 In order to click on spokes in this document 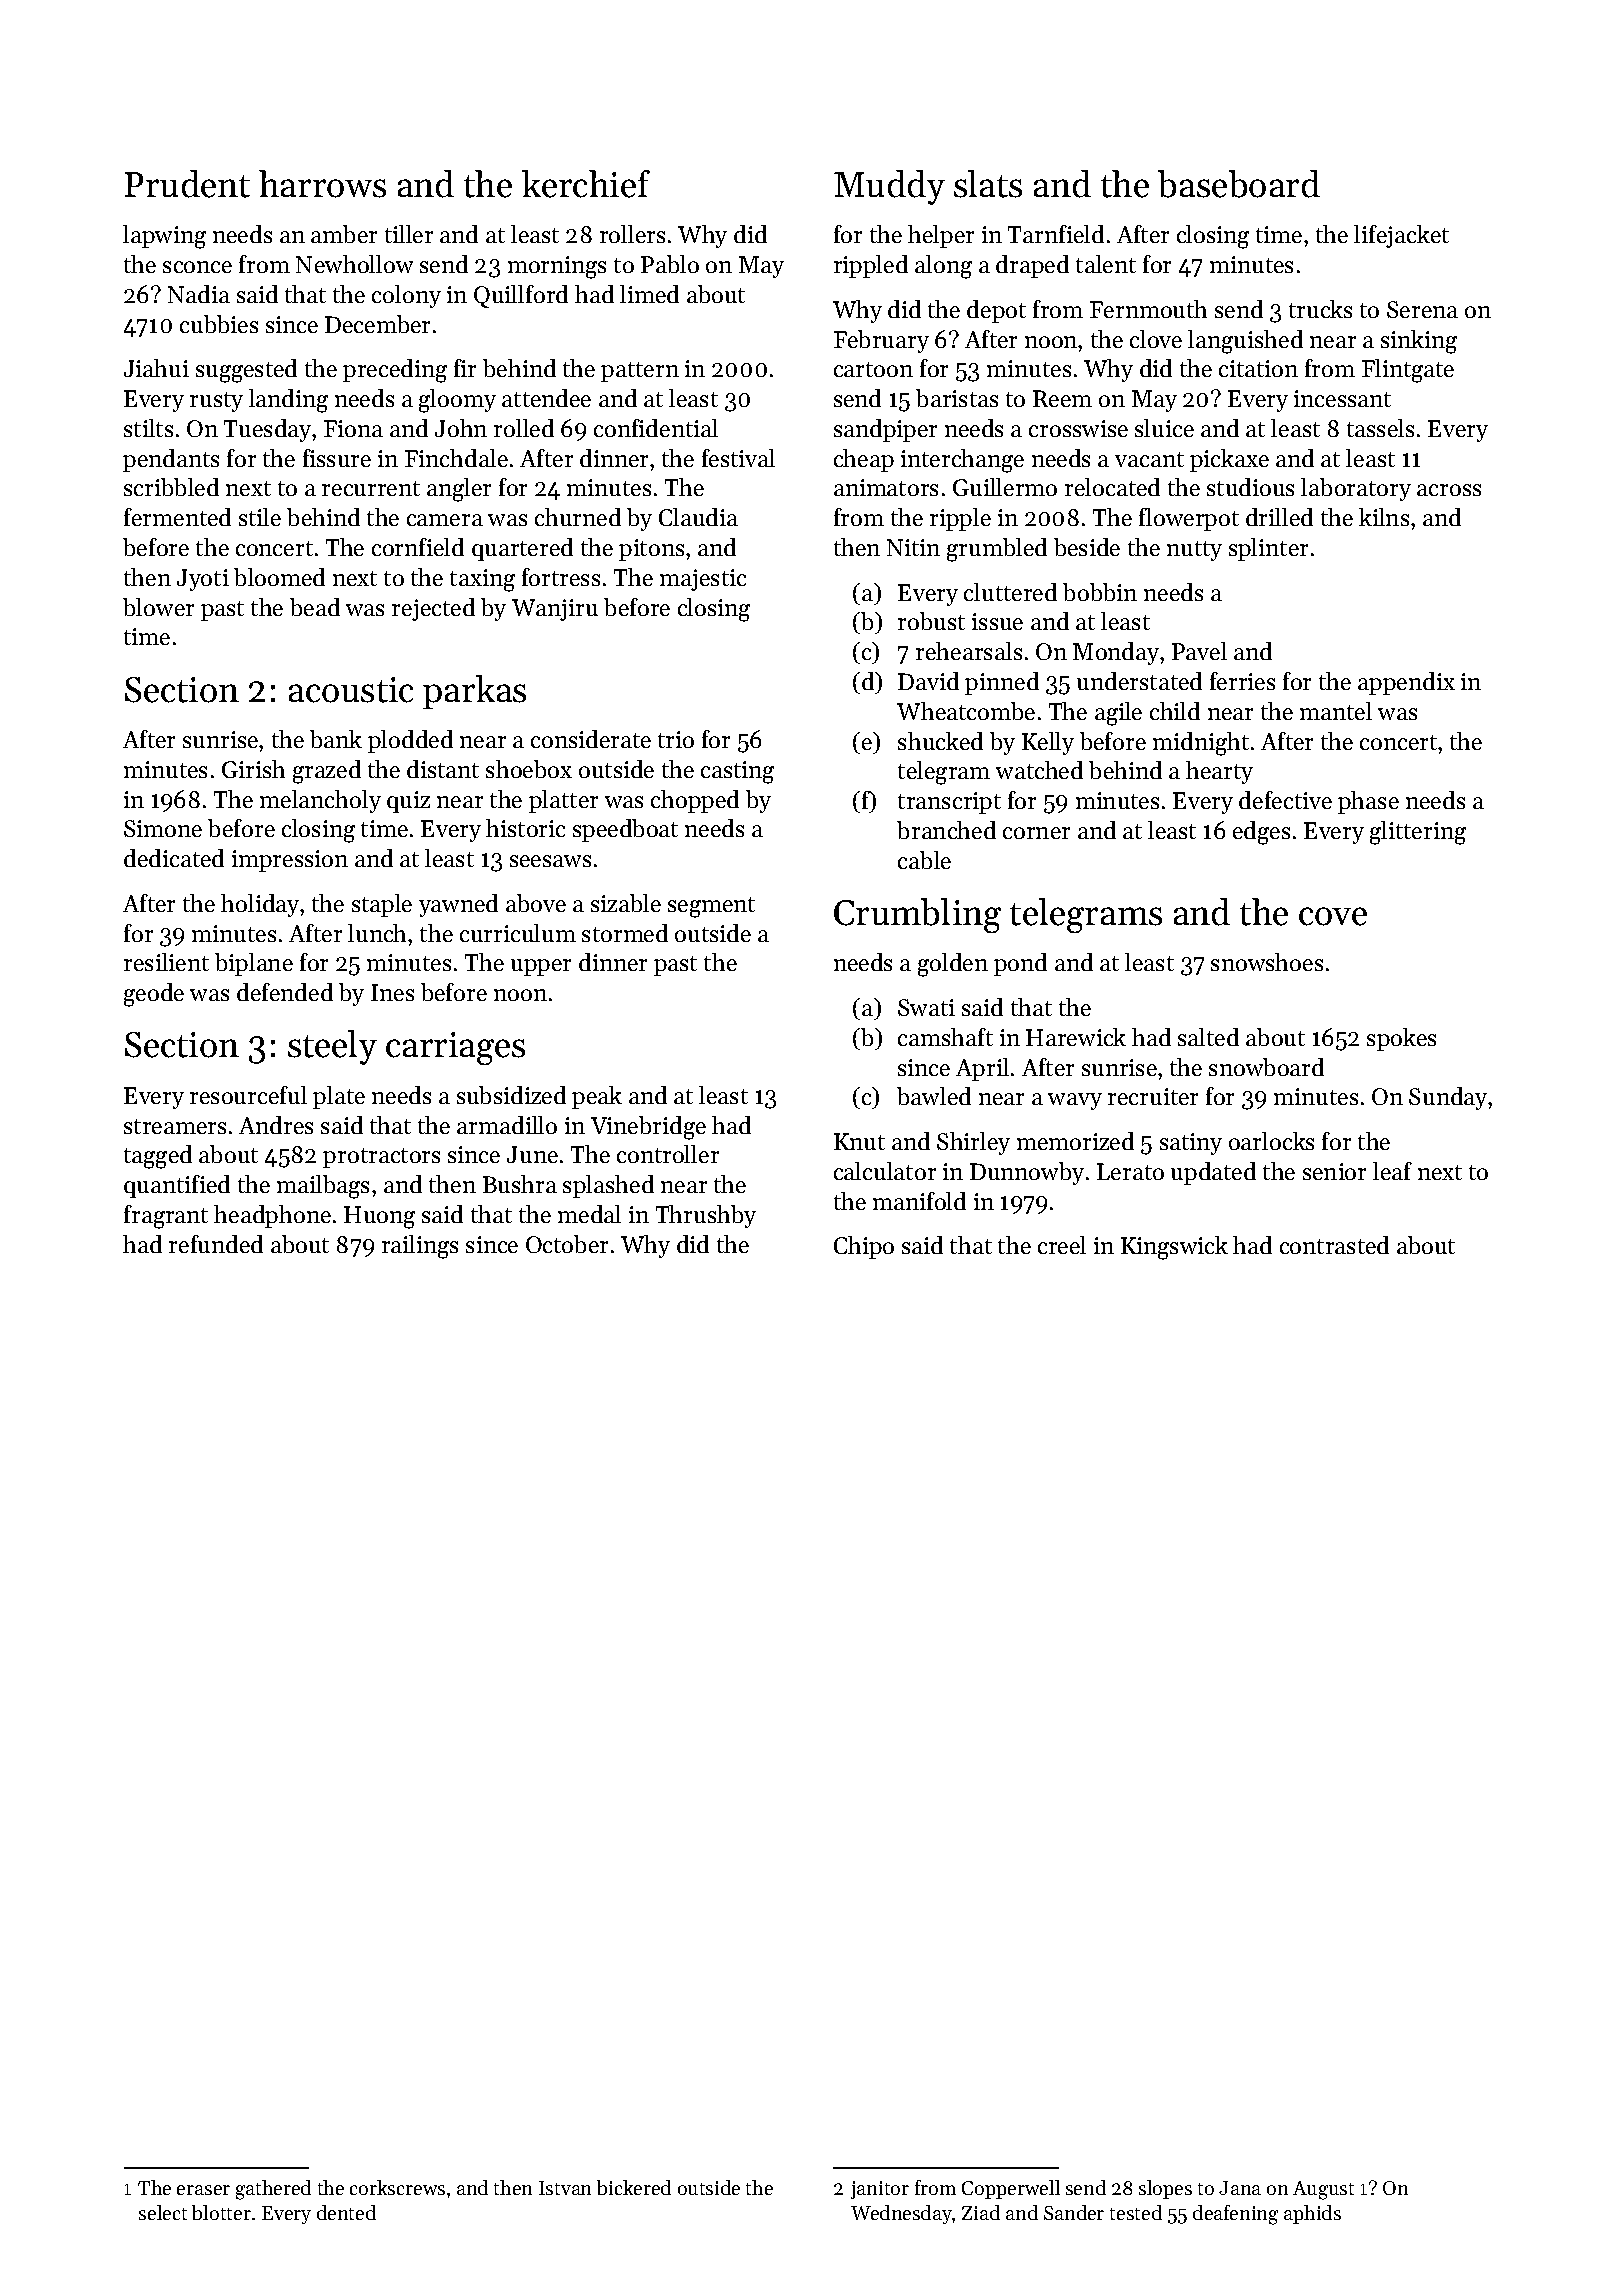, I will do `click(1401, 1039)`.
